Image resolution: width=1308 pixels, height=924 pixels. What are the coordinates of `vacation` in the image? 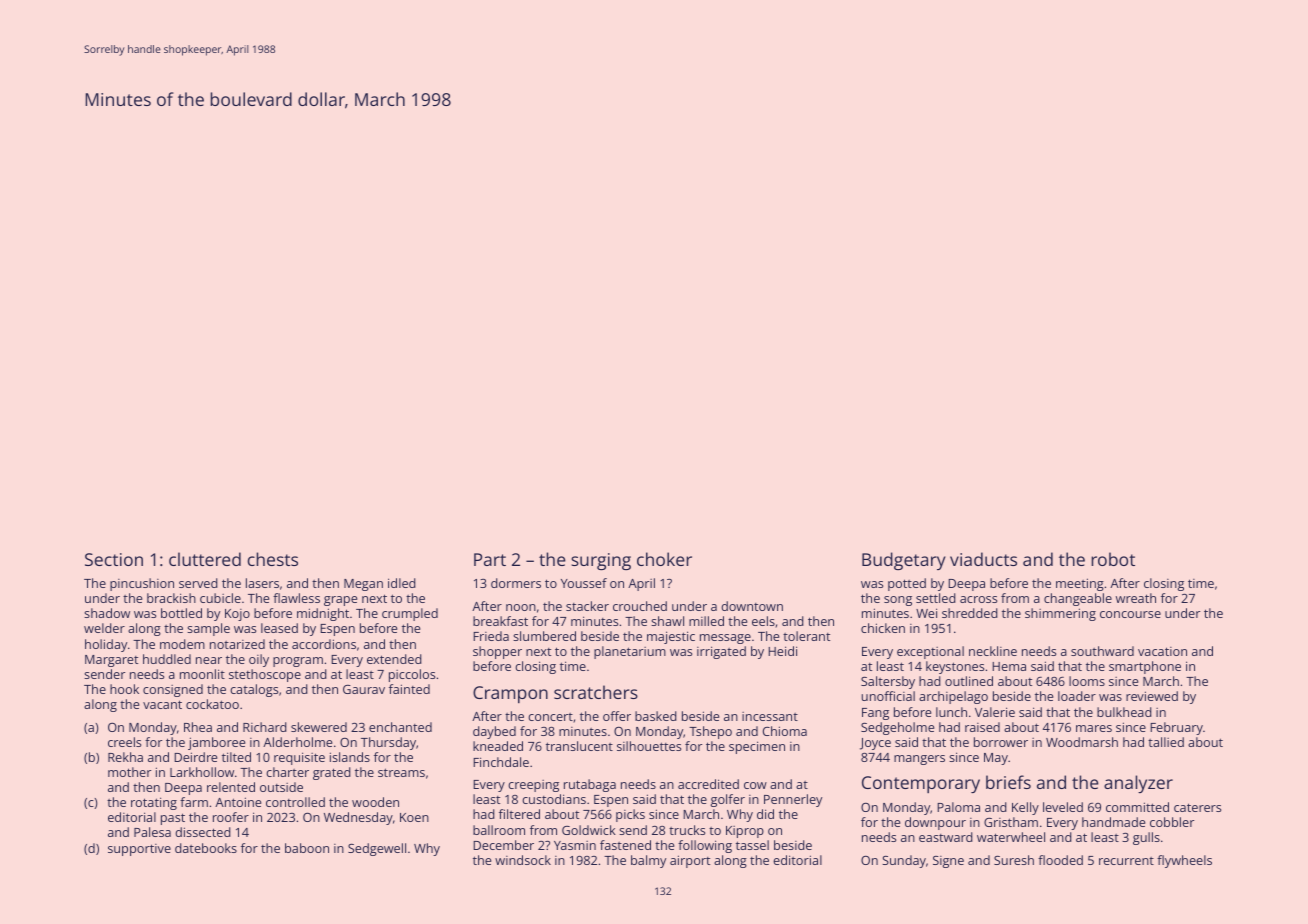 It's located at (1162, 651).
